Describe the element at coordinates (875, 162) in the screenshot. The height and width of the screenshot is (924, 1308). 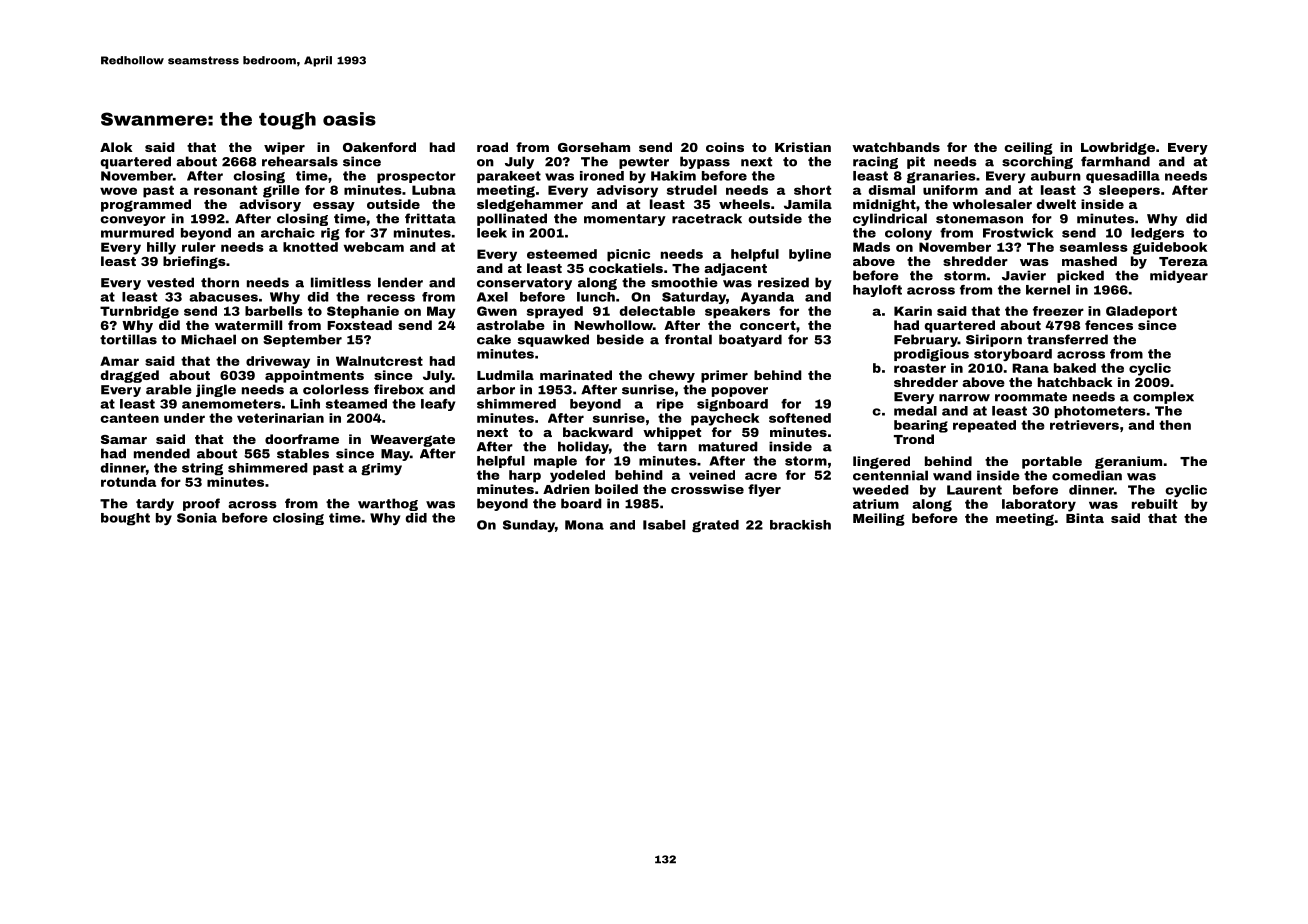
I see `racing` at that location.
